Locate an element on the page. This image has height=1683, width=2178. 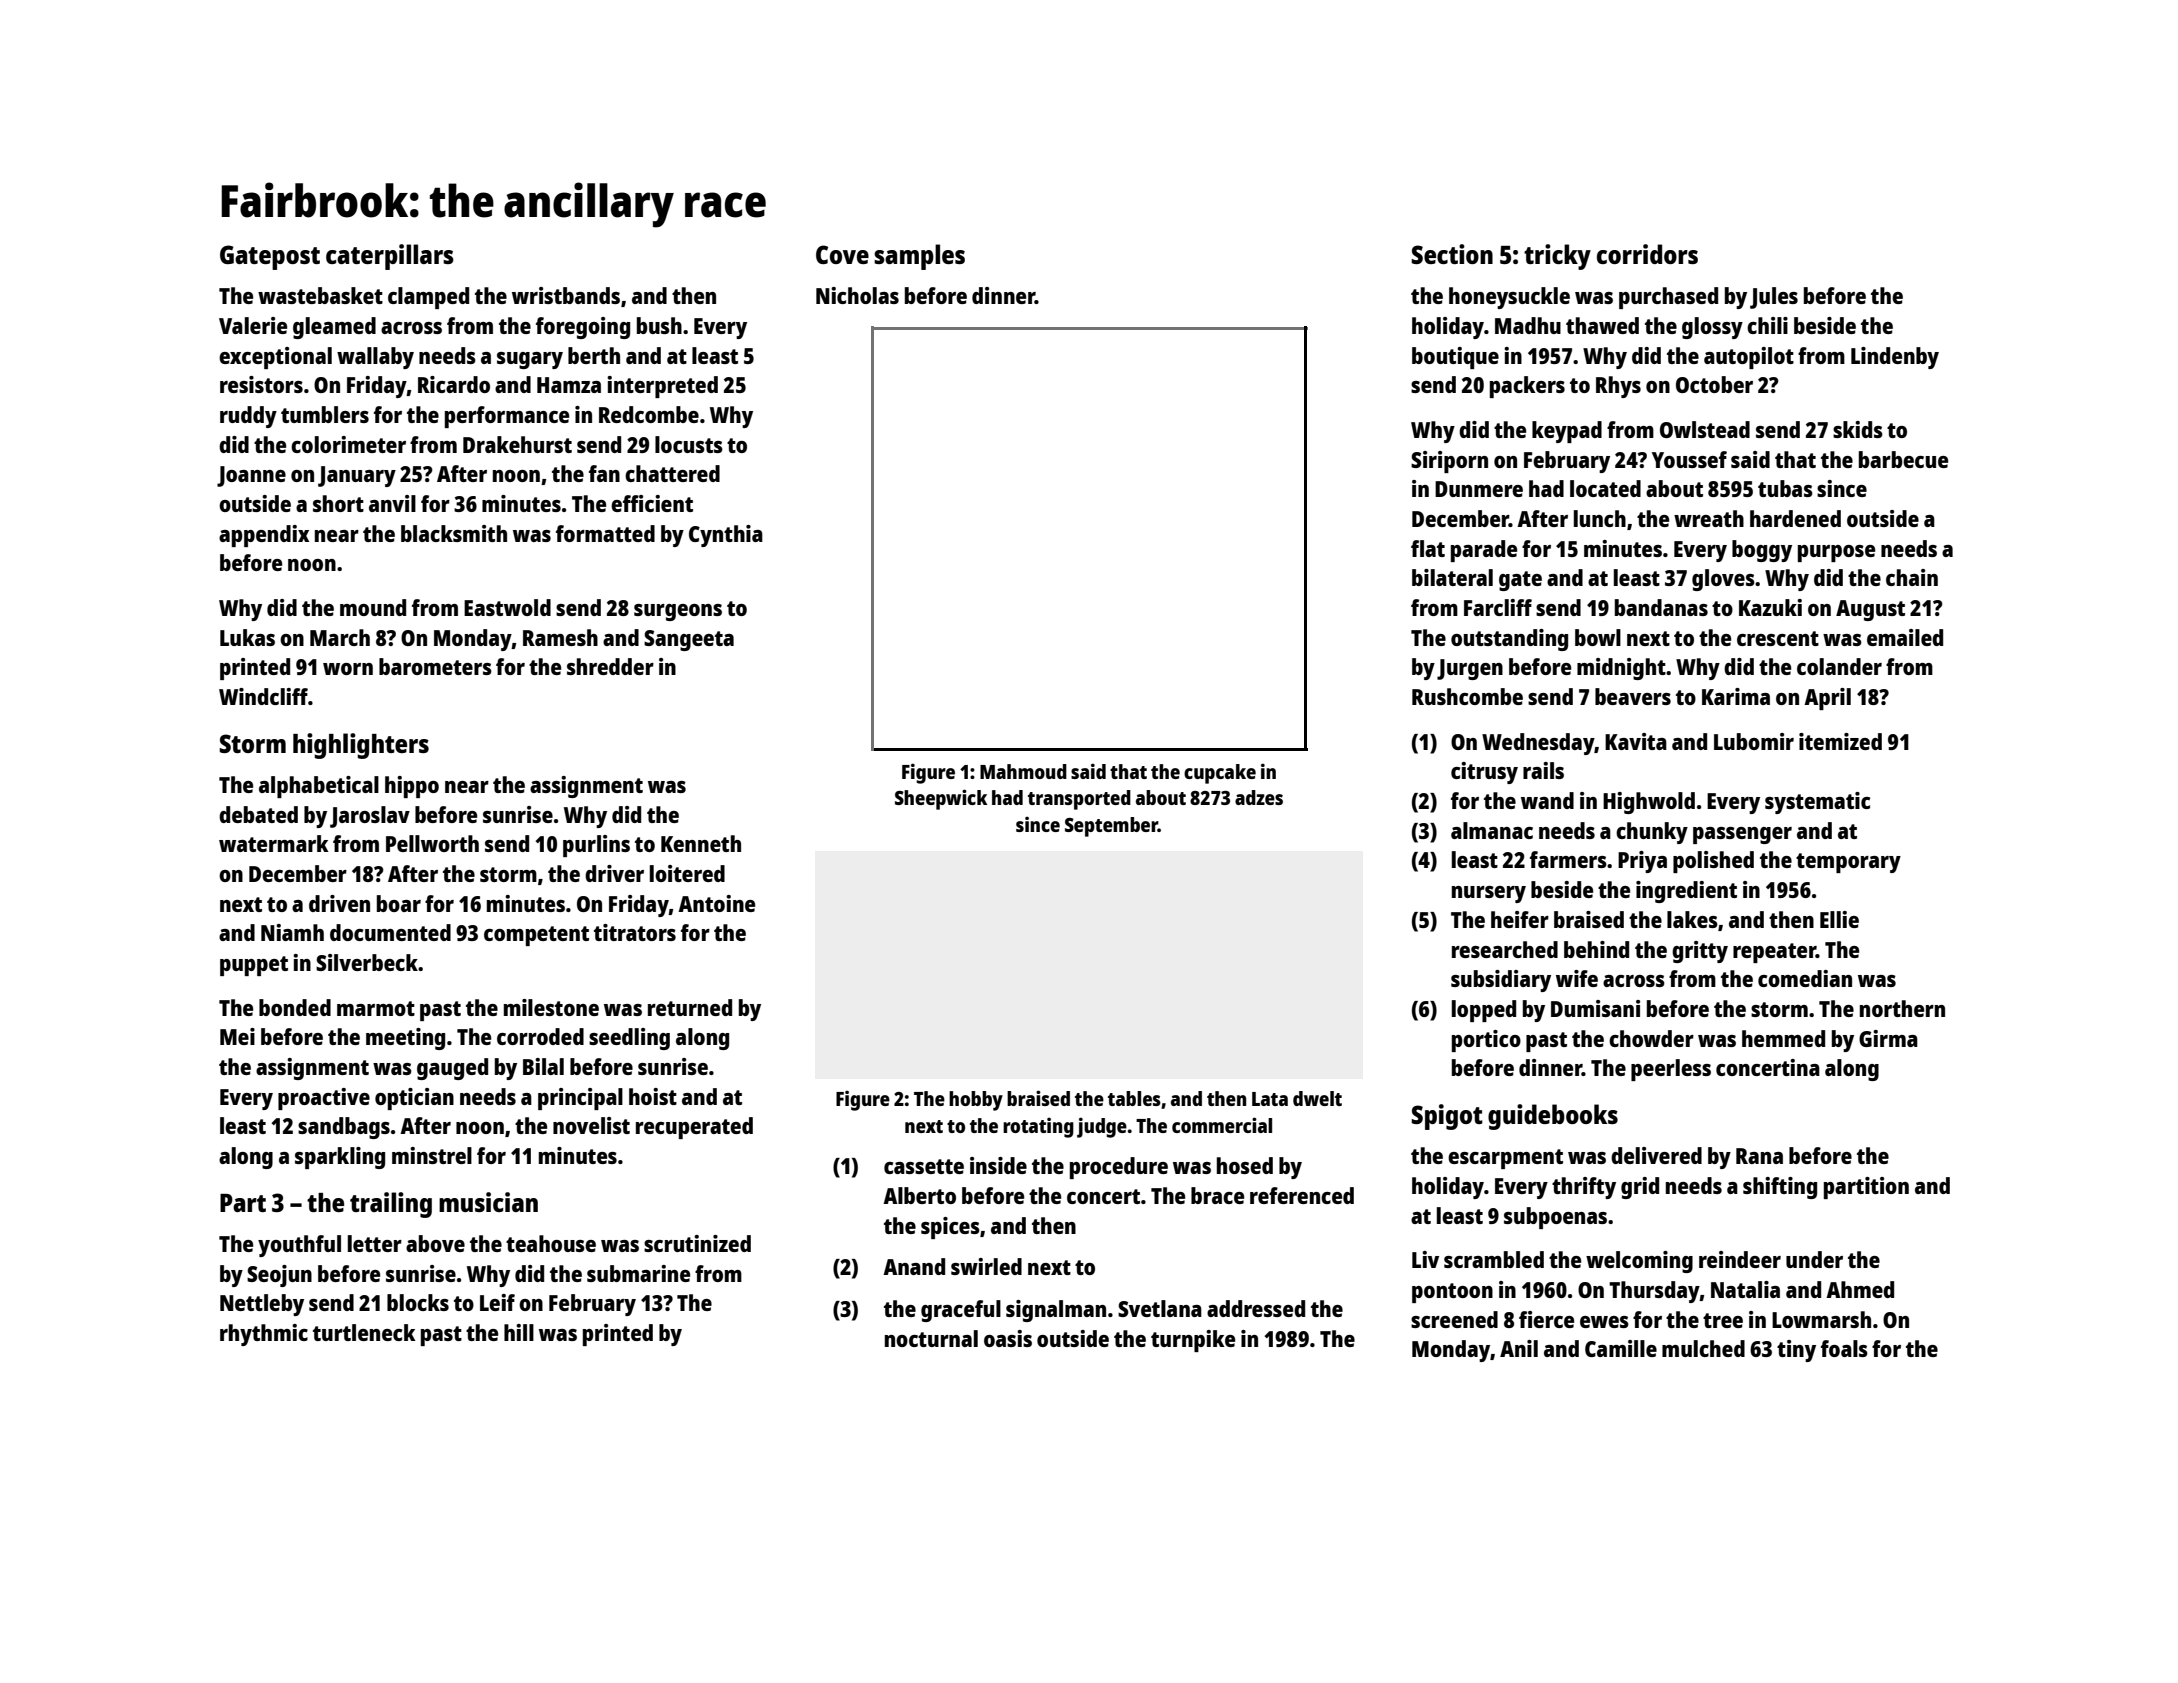
nocturnal is located at coordinates (931, 1338).
